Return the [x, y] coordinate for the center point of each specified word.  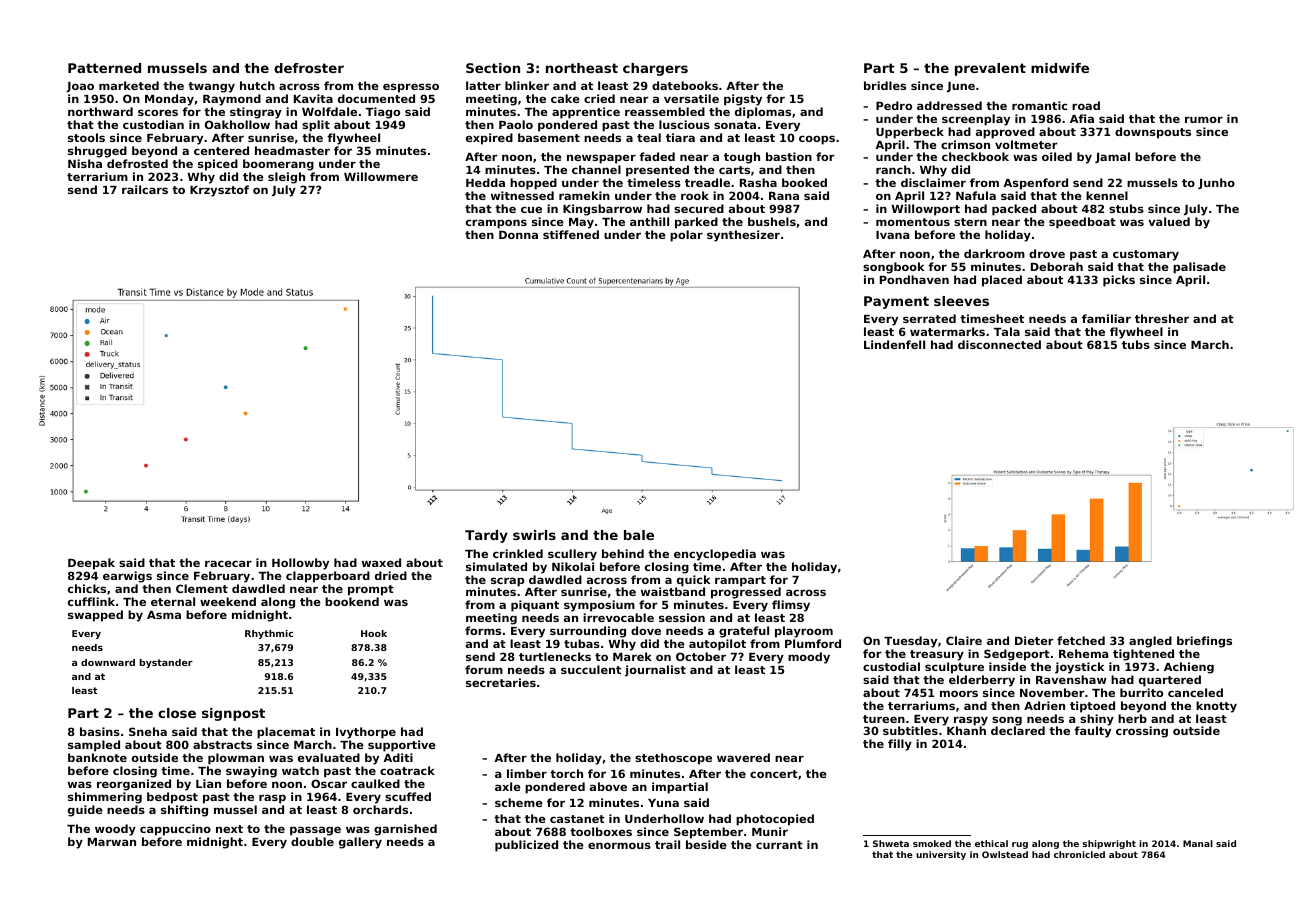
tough [742, 158]
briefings [1204, 642]
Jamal [1112, 157]
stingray [256, 113]
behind [623, 553]
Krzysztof [219, 191]
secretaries [501, 682]
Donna [518, 235]
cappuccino [175, 830]
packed [1014, 210]
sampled [94, 746]
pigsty [743, 100]
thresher [1162, 318]
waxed [381, 562]
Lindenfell [894, 344]
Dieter [1034, 640]
